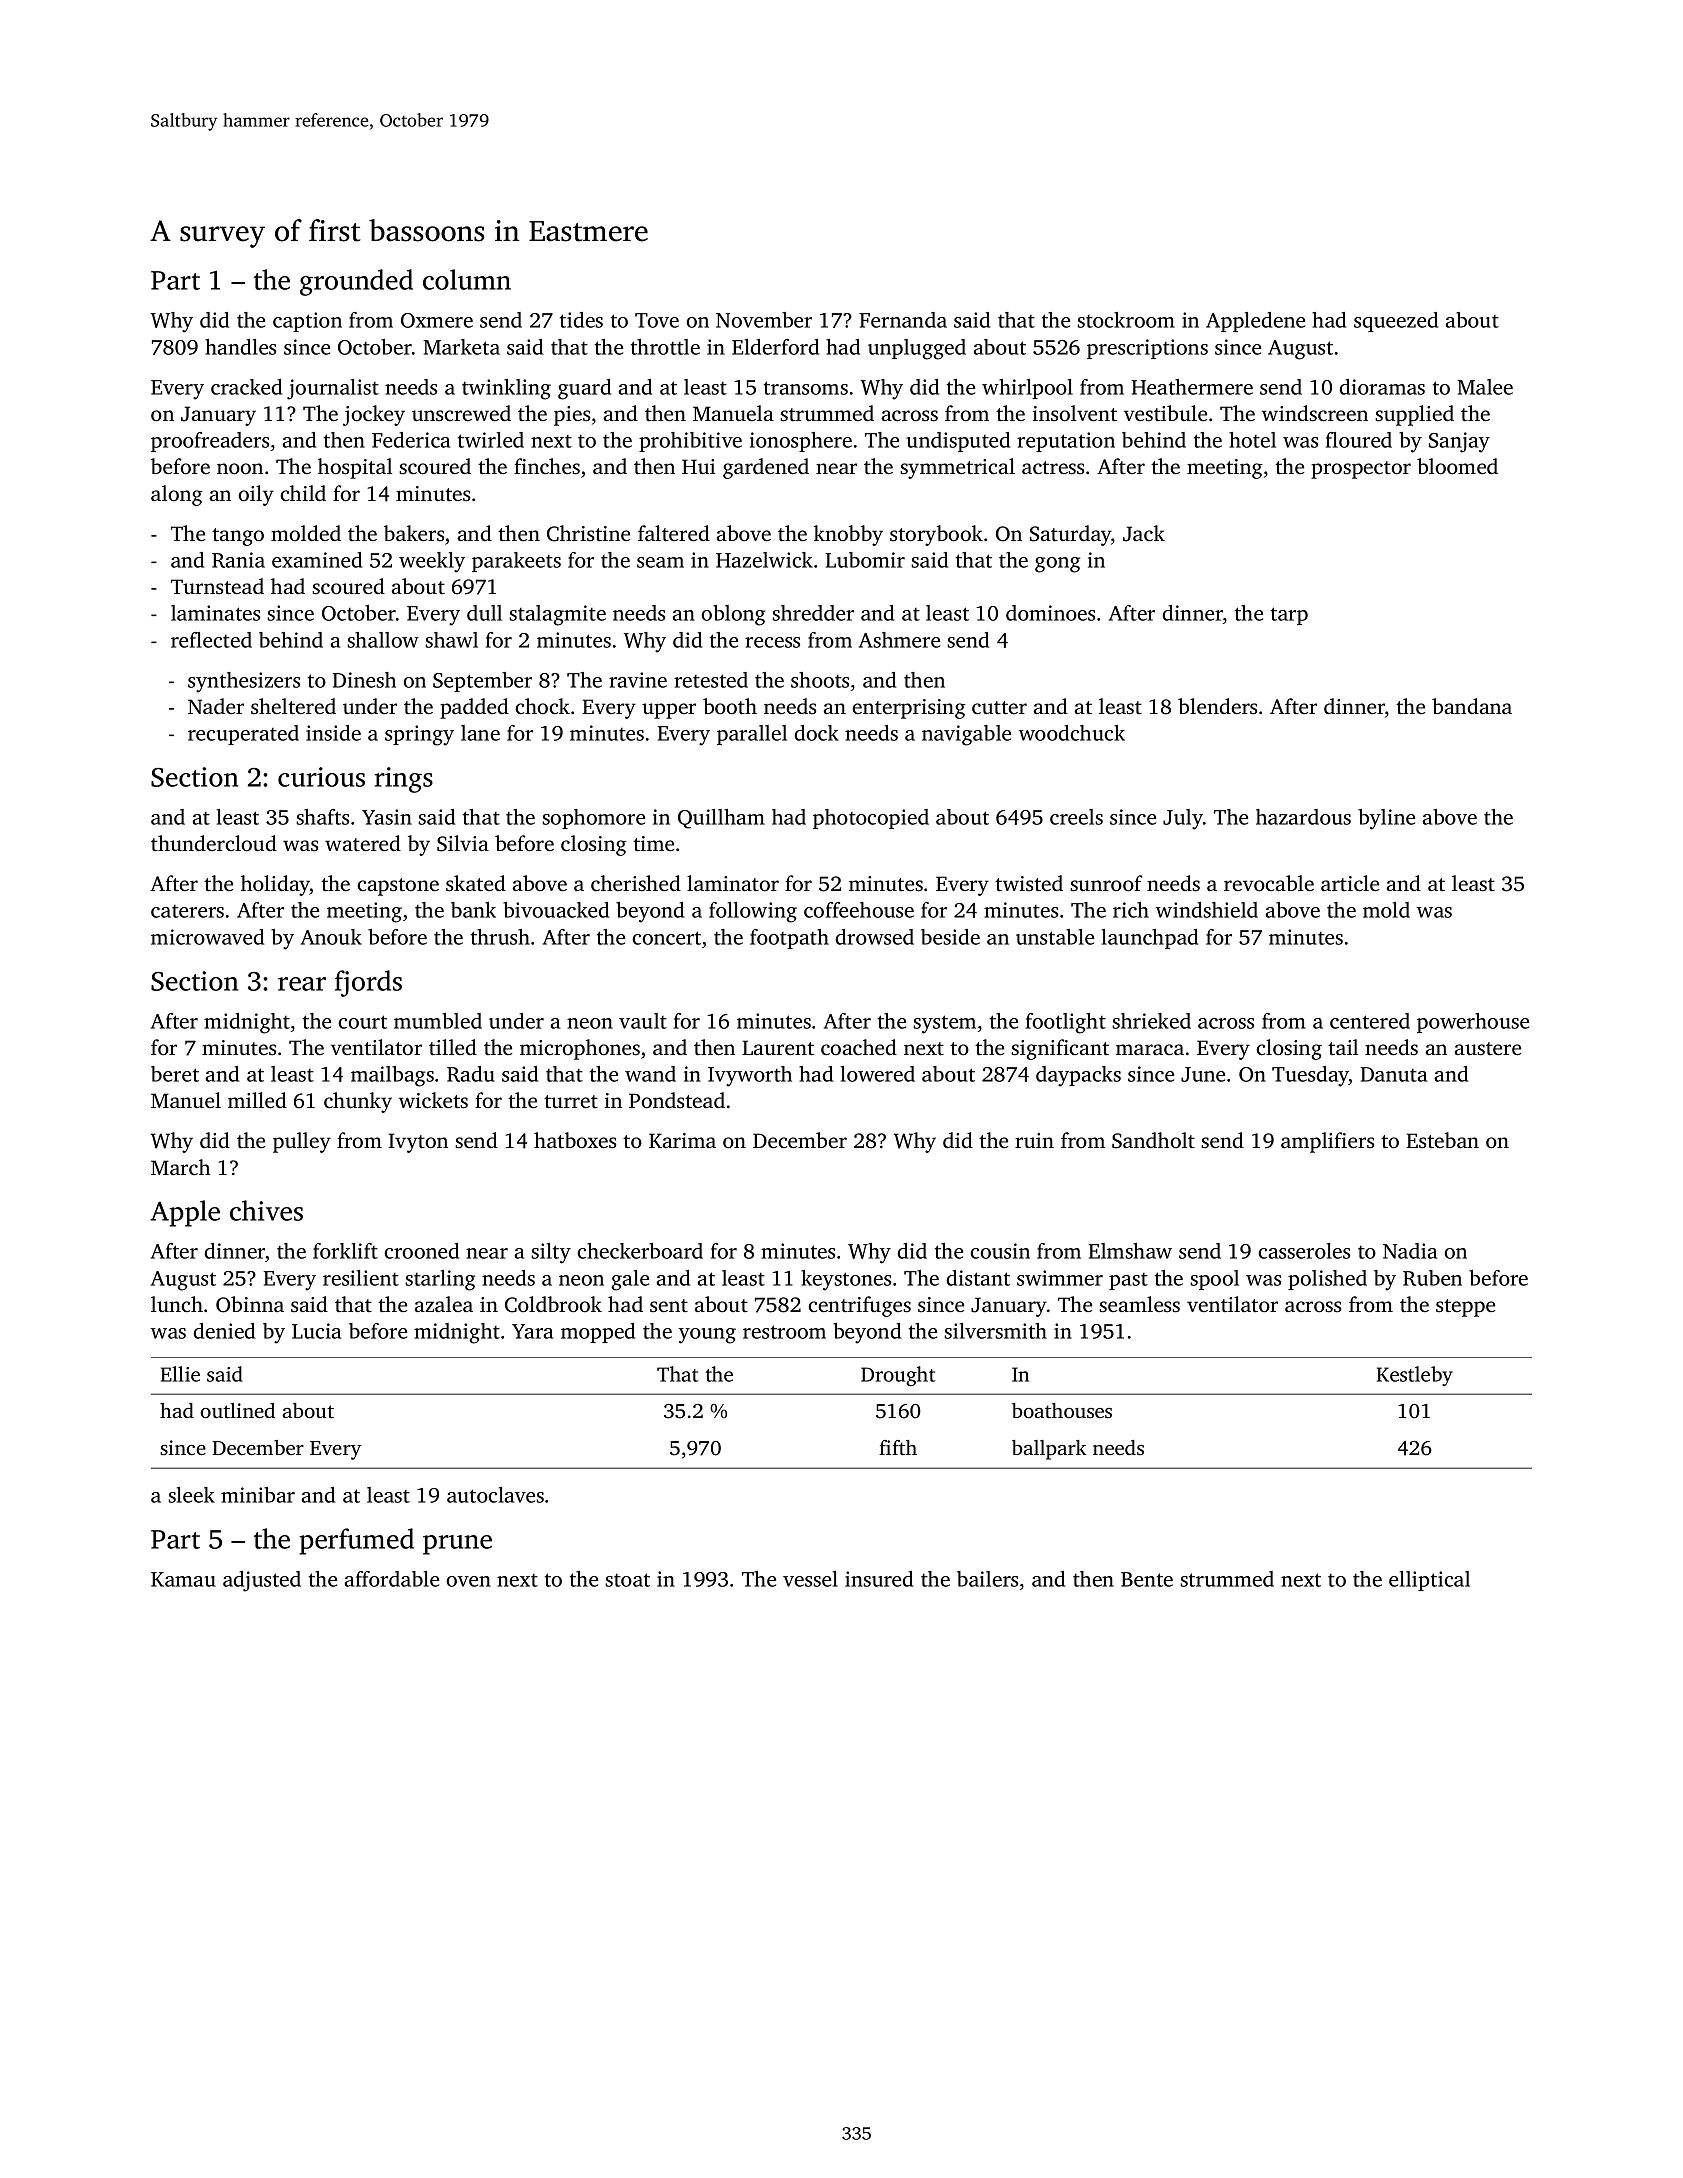 Image resolution: width=1683 pixels, height=2178 pixels. I want to click on Kamau, so click(183, 1579).
